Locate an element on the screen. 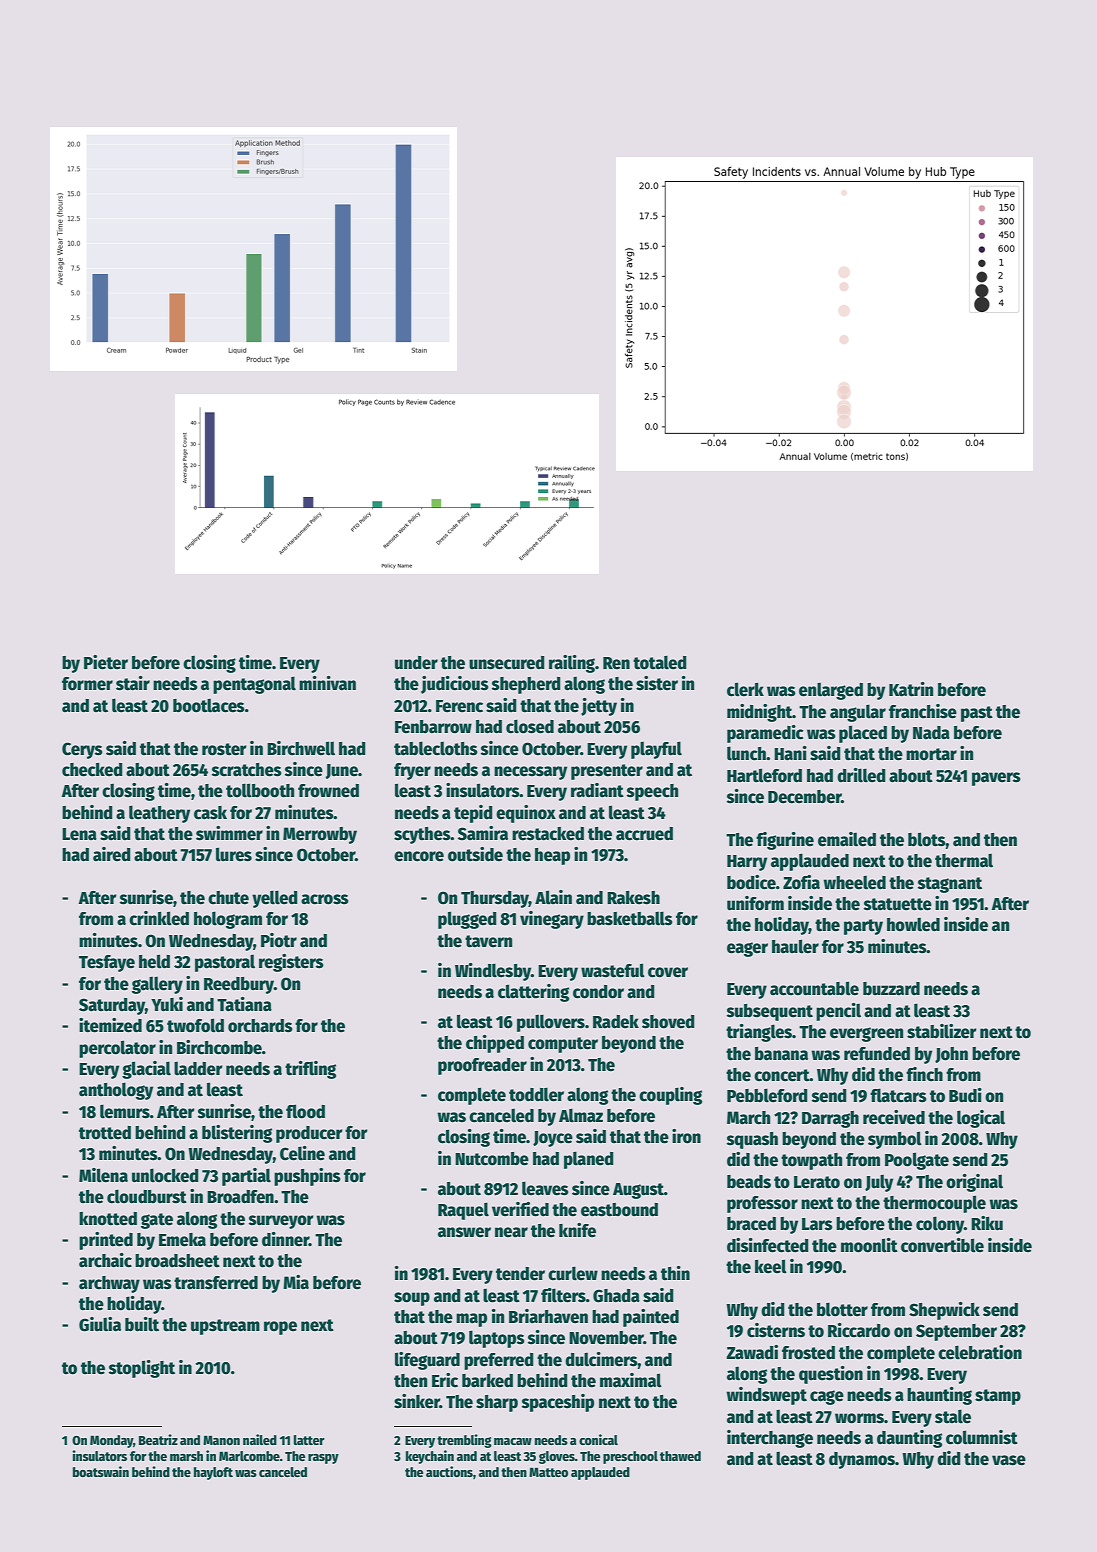  aired is located at coordinates (112, 854).
